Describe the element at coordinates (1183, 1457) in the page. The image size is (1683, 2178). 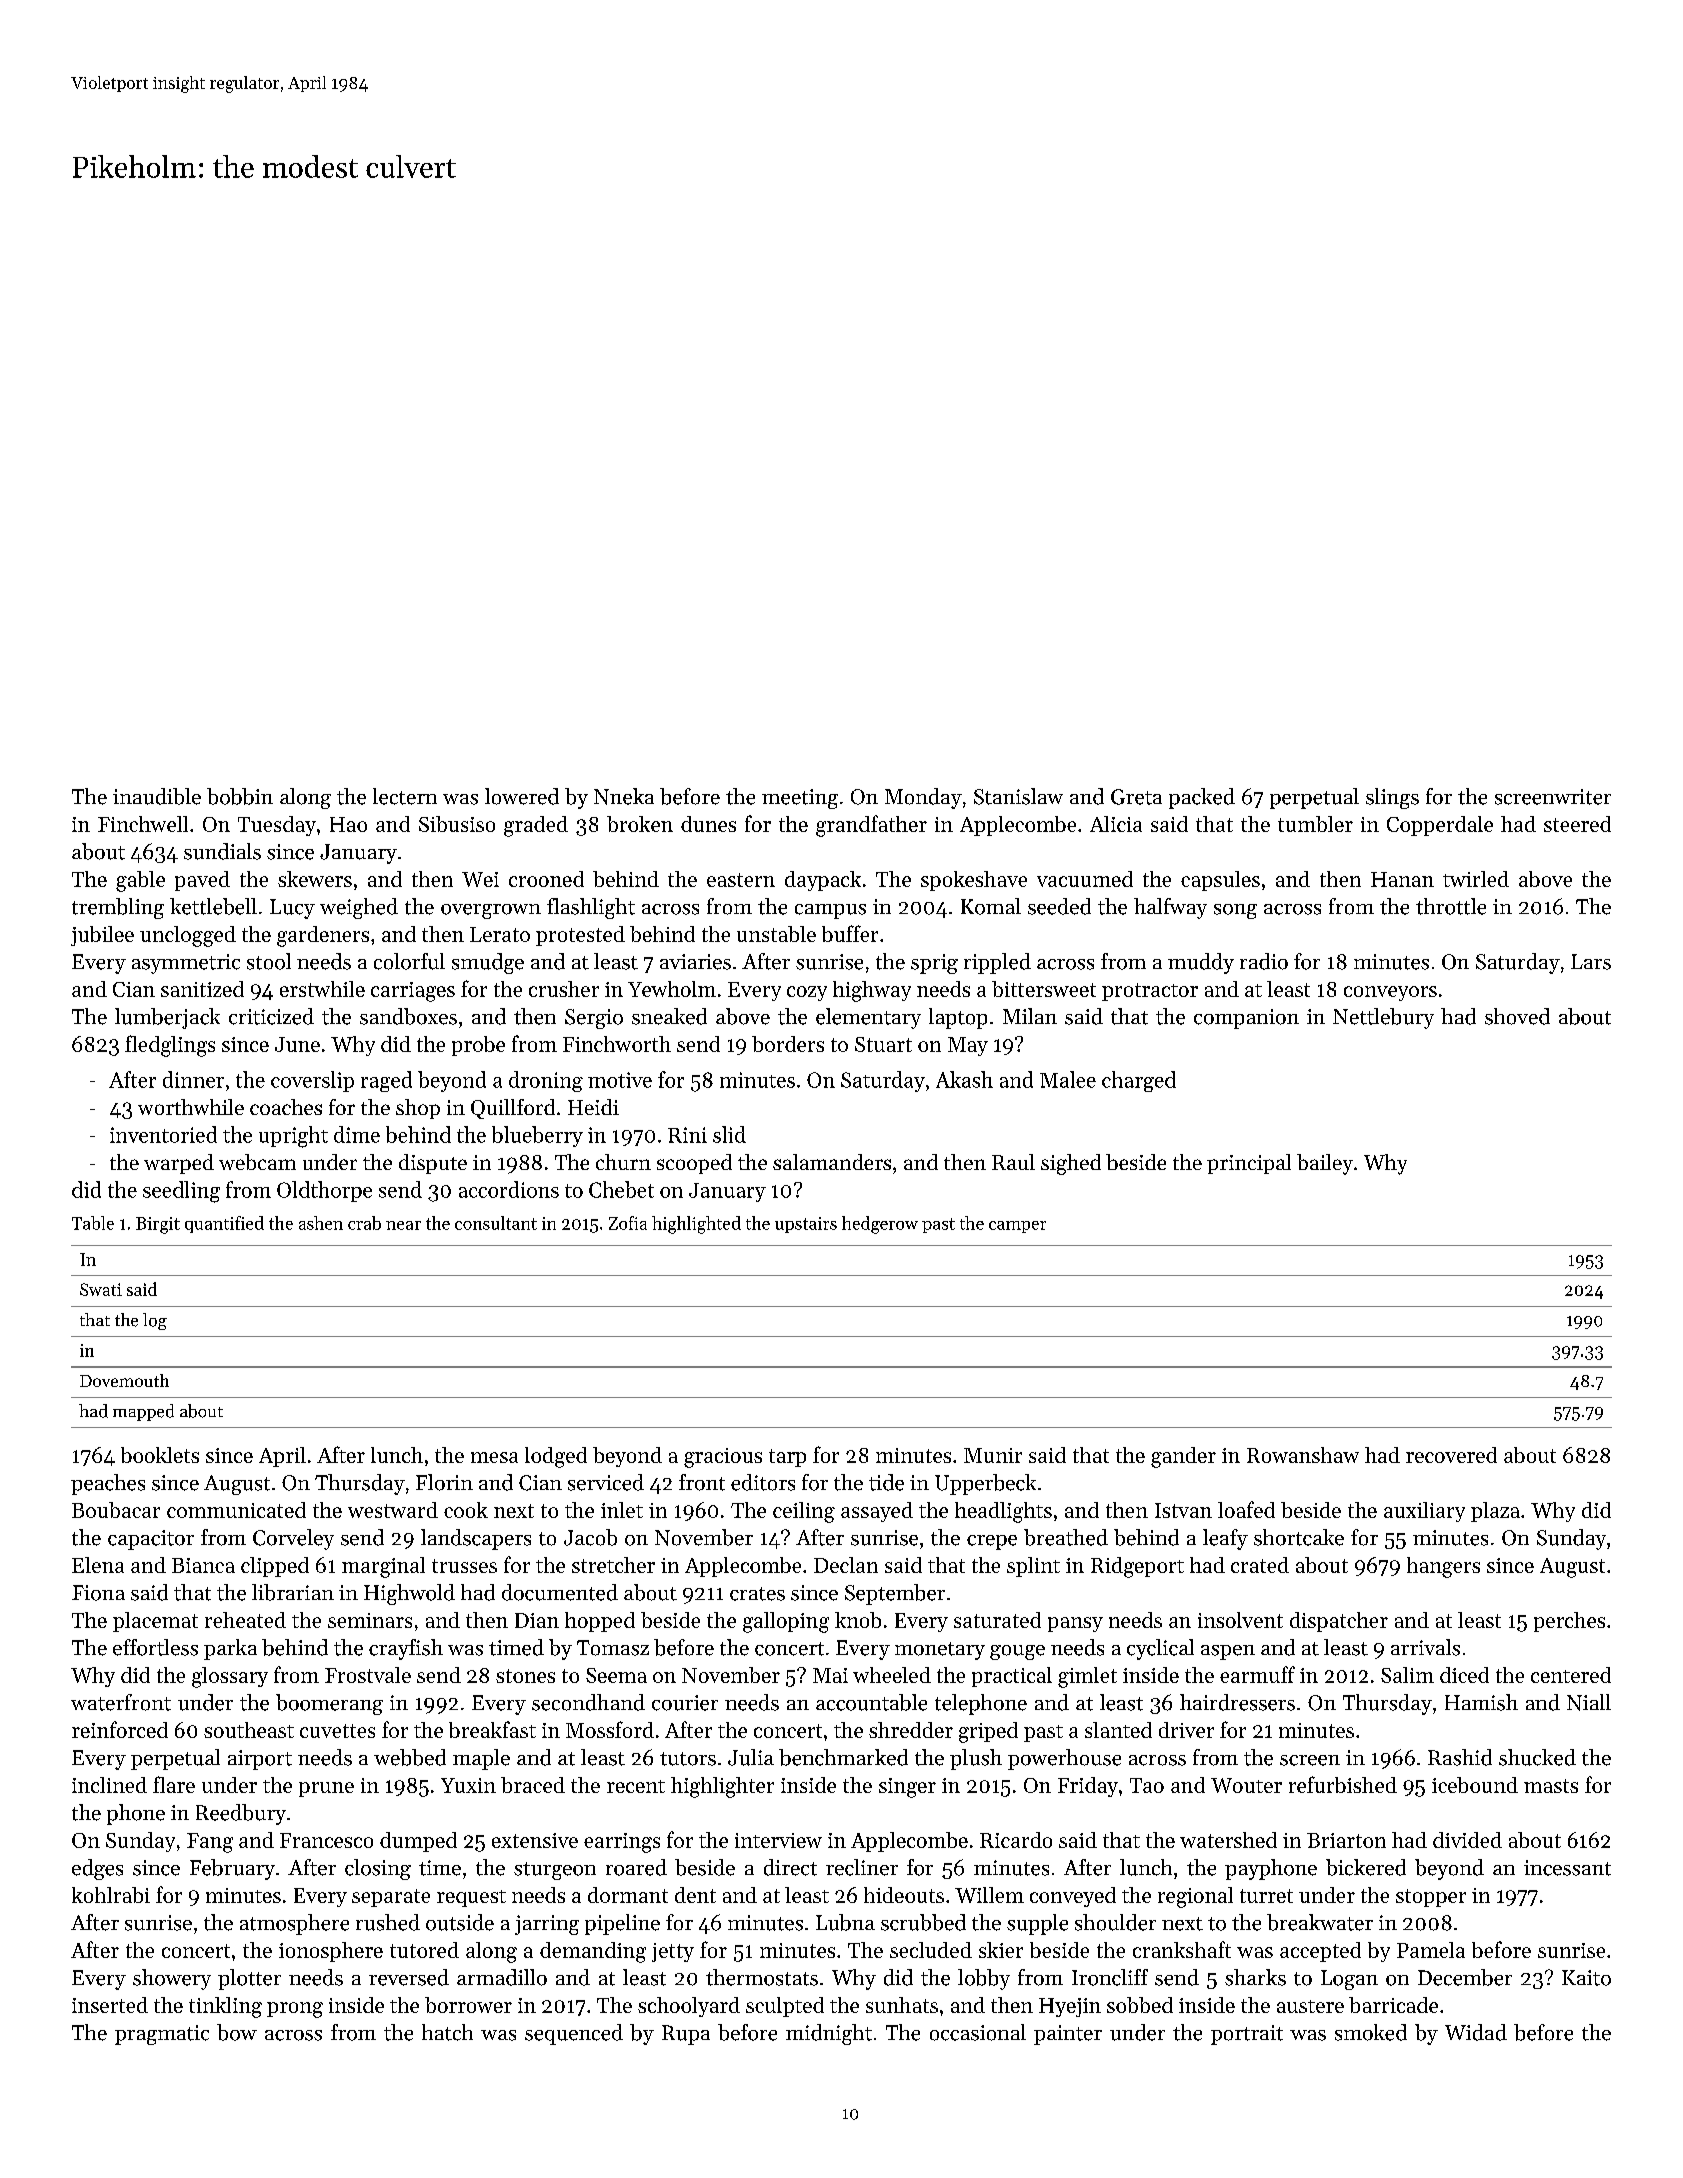
I see `gander` at that location.
